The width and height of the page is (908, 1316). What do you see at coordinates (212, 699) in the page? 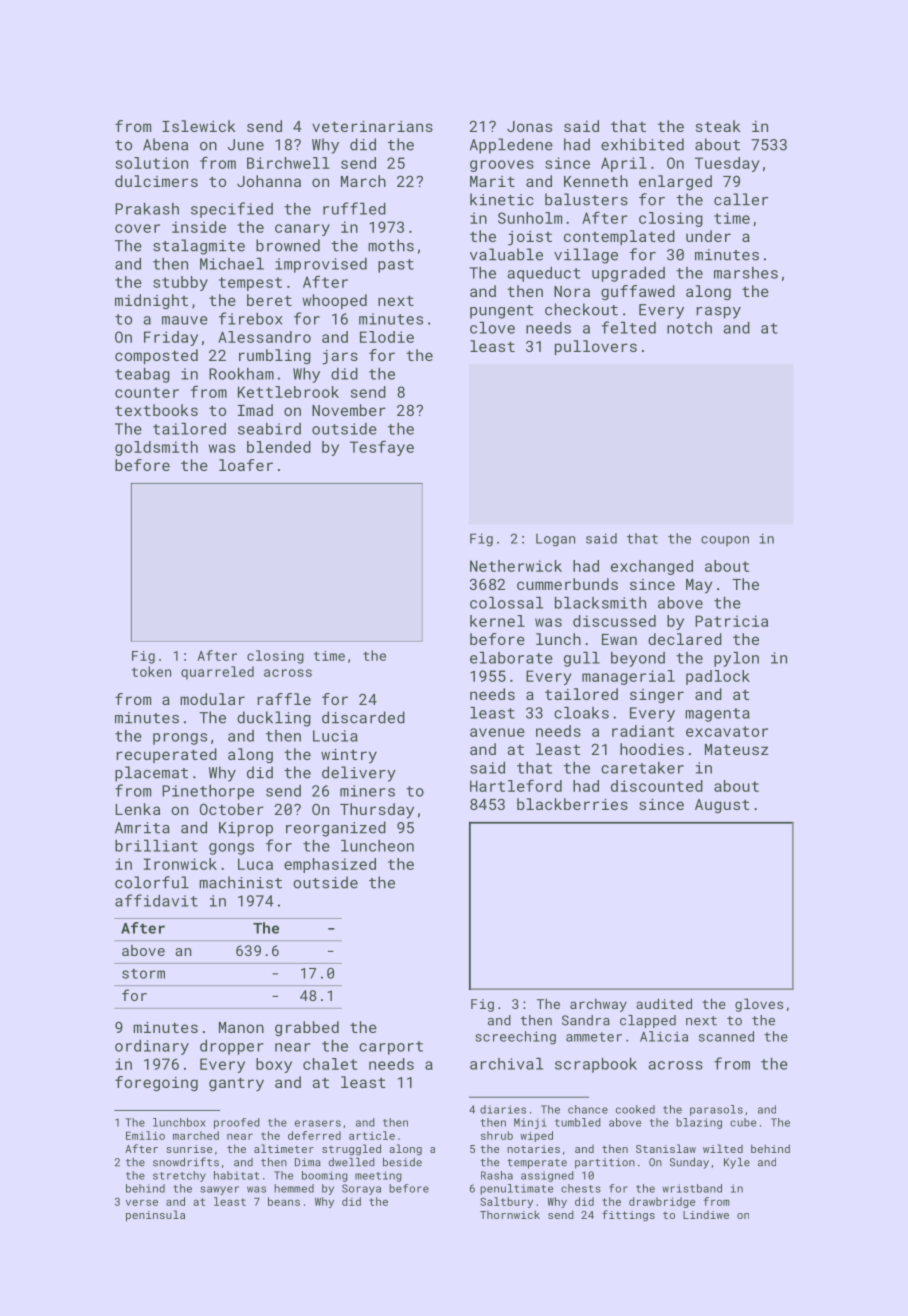
I see `modular` at bounding box center [212, 699].
